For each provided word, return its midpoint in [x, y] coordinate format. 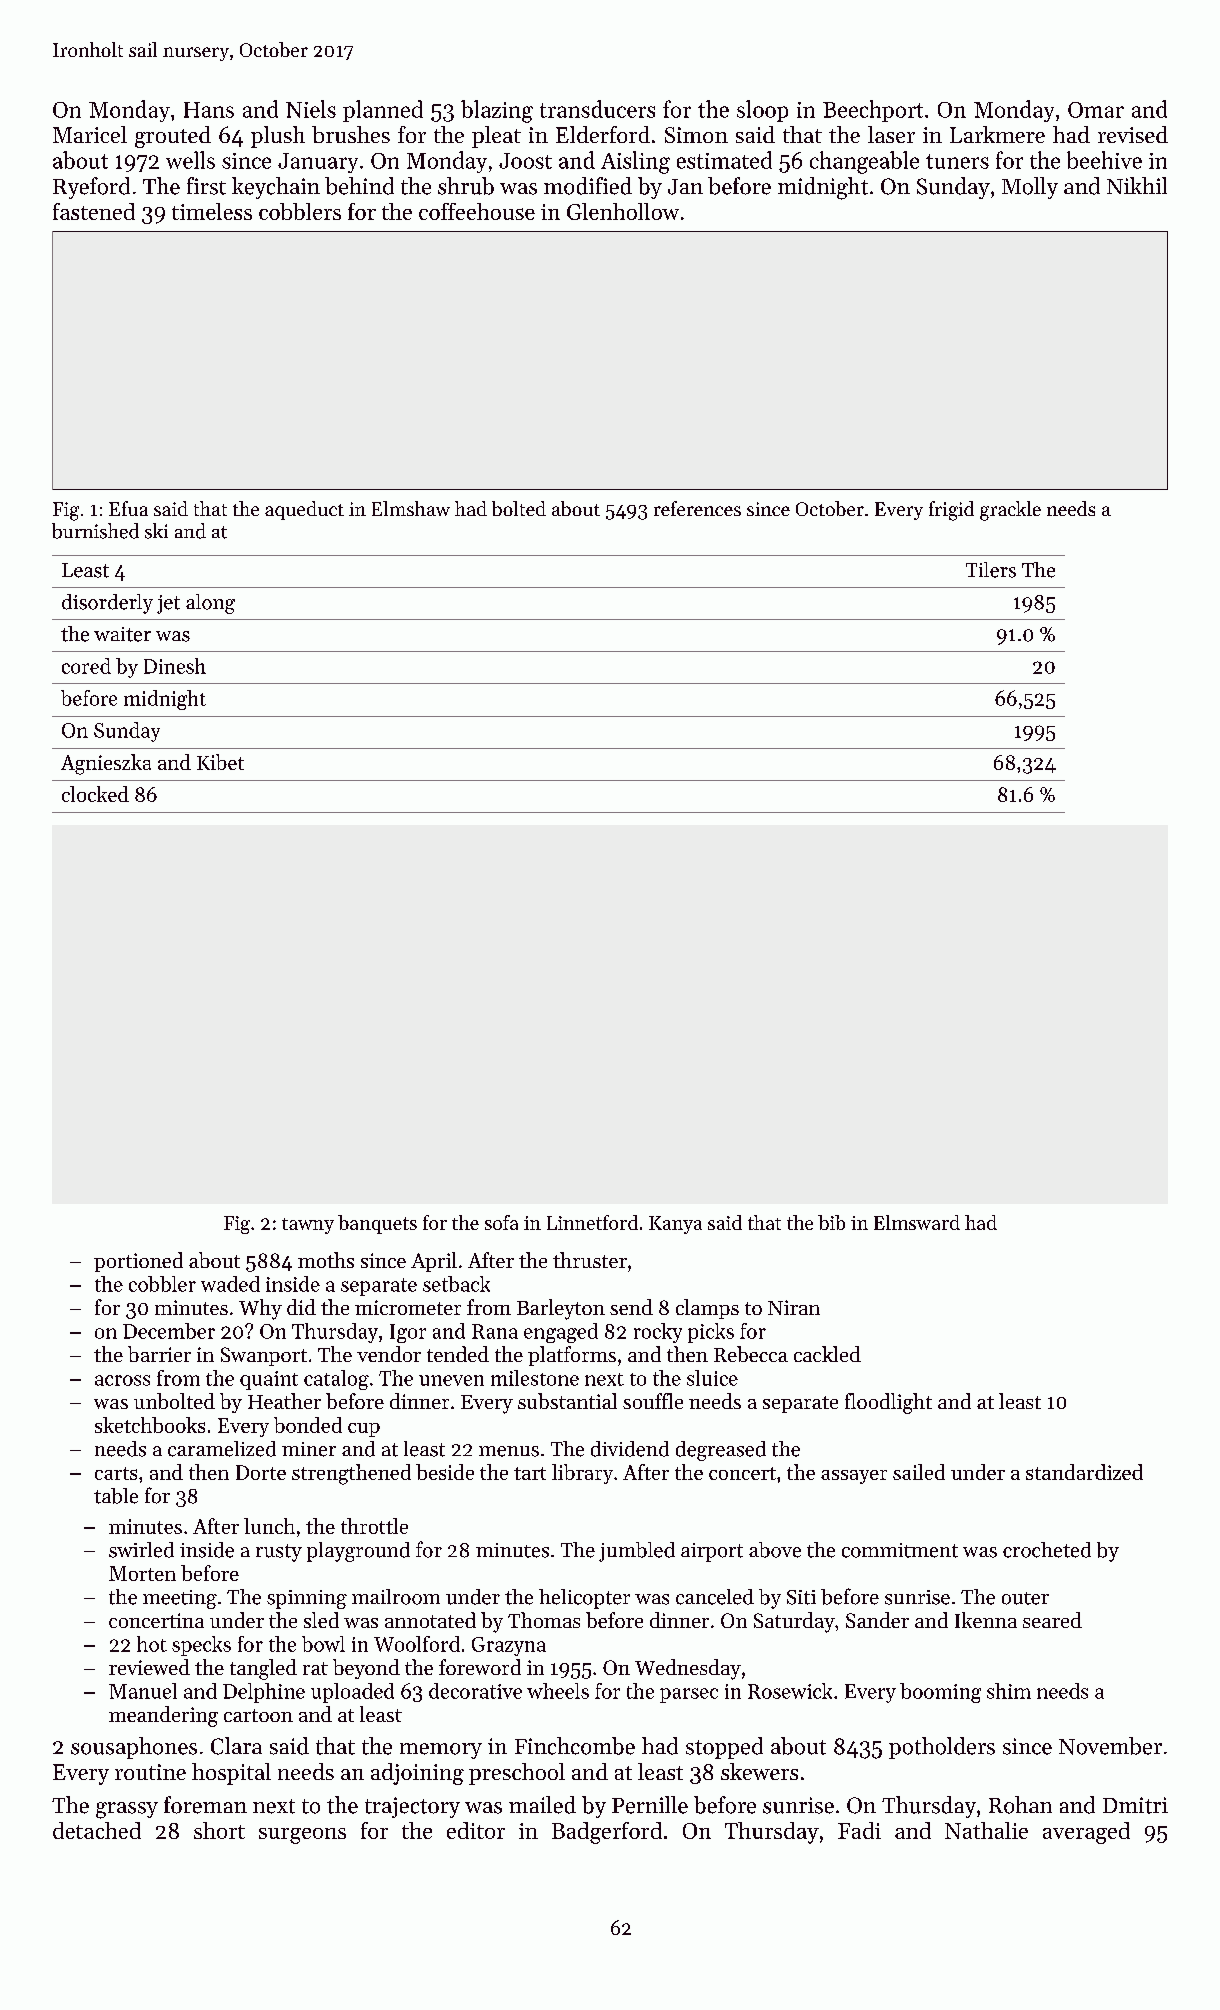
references [697, 508]
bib [831, 1222]
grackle [1010, 511]
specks [201, 1646]
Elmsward [917, 1222]
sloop [762, 111]
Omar [1096, 110]
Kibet [220, 762]
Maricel [90, 134]
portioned [138, 1262]
